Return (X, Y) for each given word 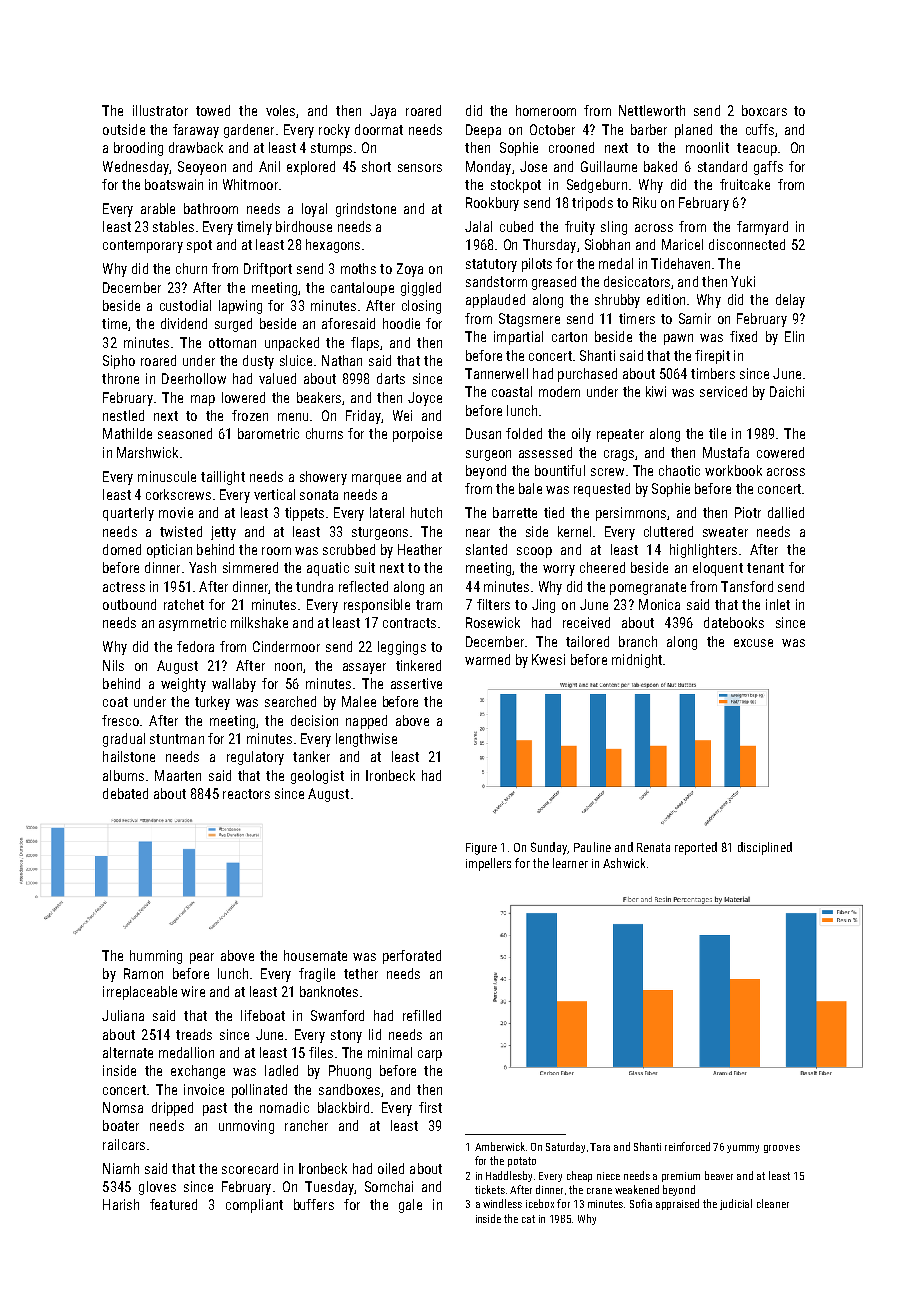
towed (213, 110)
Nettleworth (652, 110)
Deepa (483, 131)
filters (493, 604)
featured (173, 1204)
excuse (753, 643)
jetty (223, 533)
